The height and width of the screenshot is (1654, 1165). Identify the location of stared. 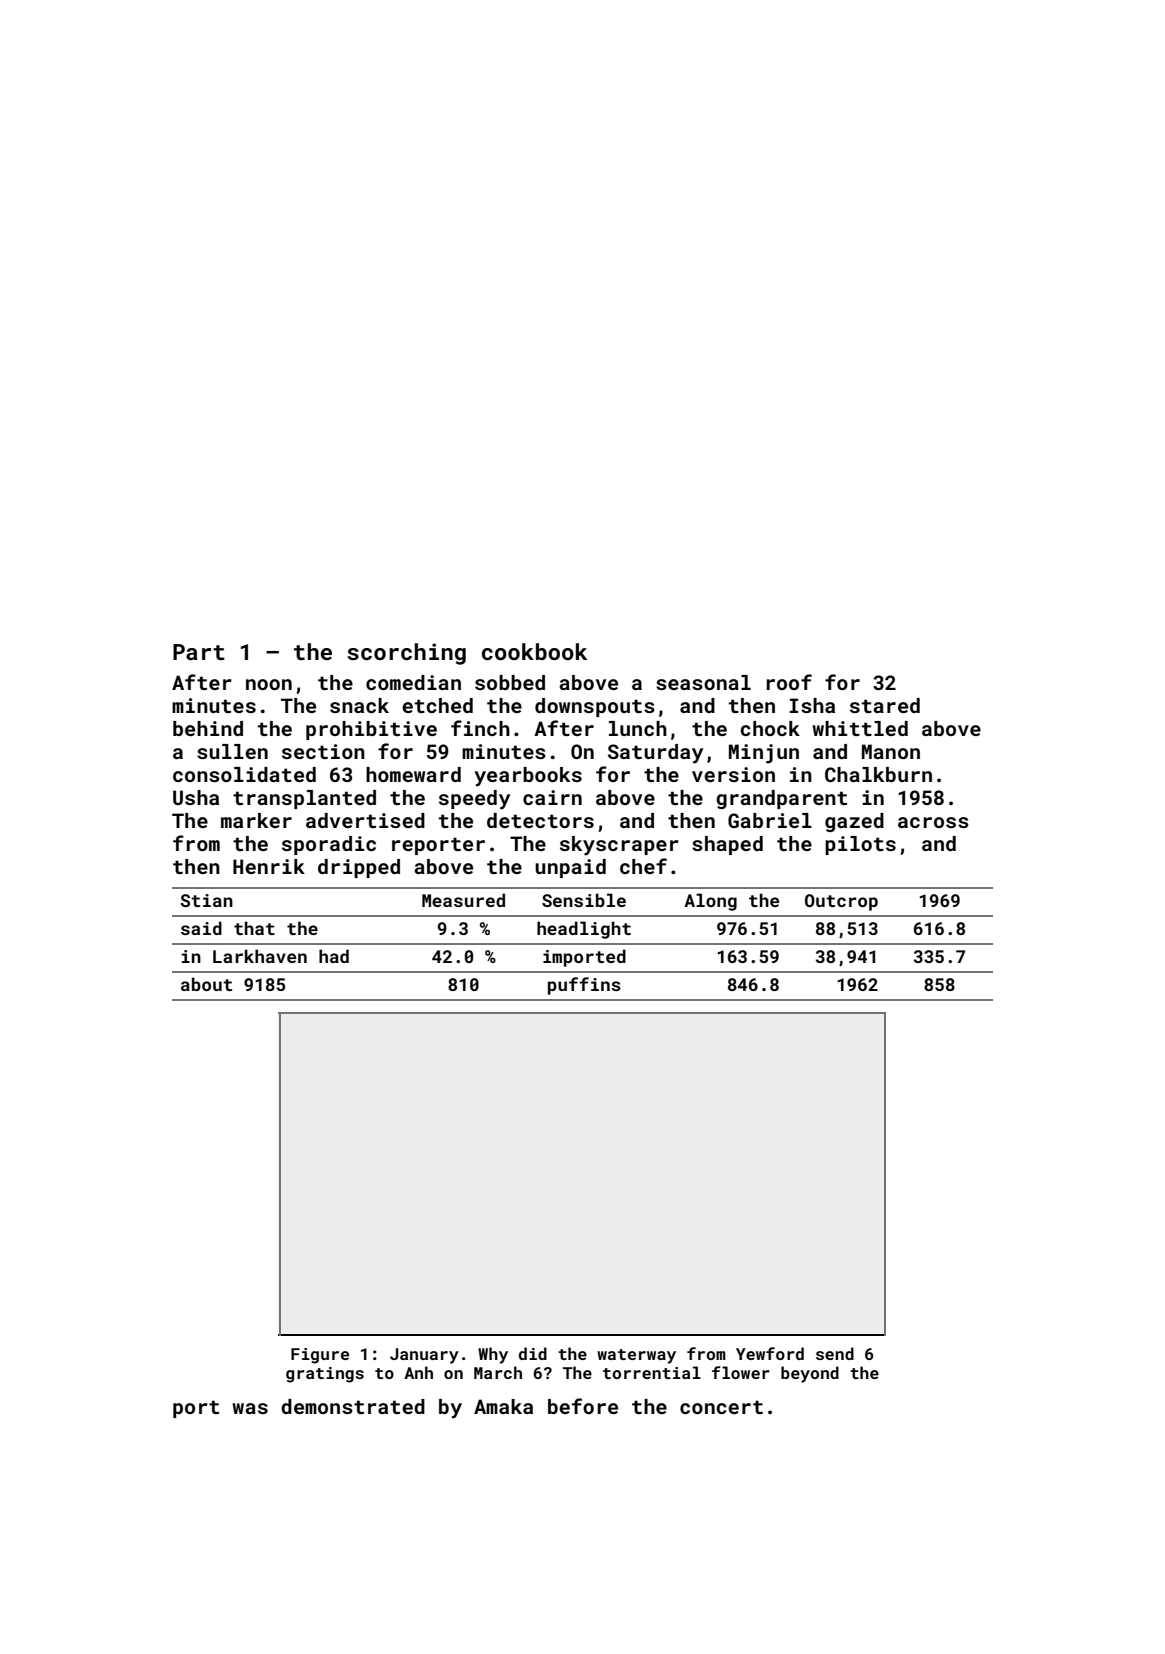
(885, 705).
